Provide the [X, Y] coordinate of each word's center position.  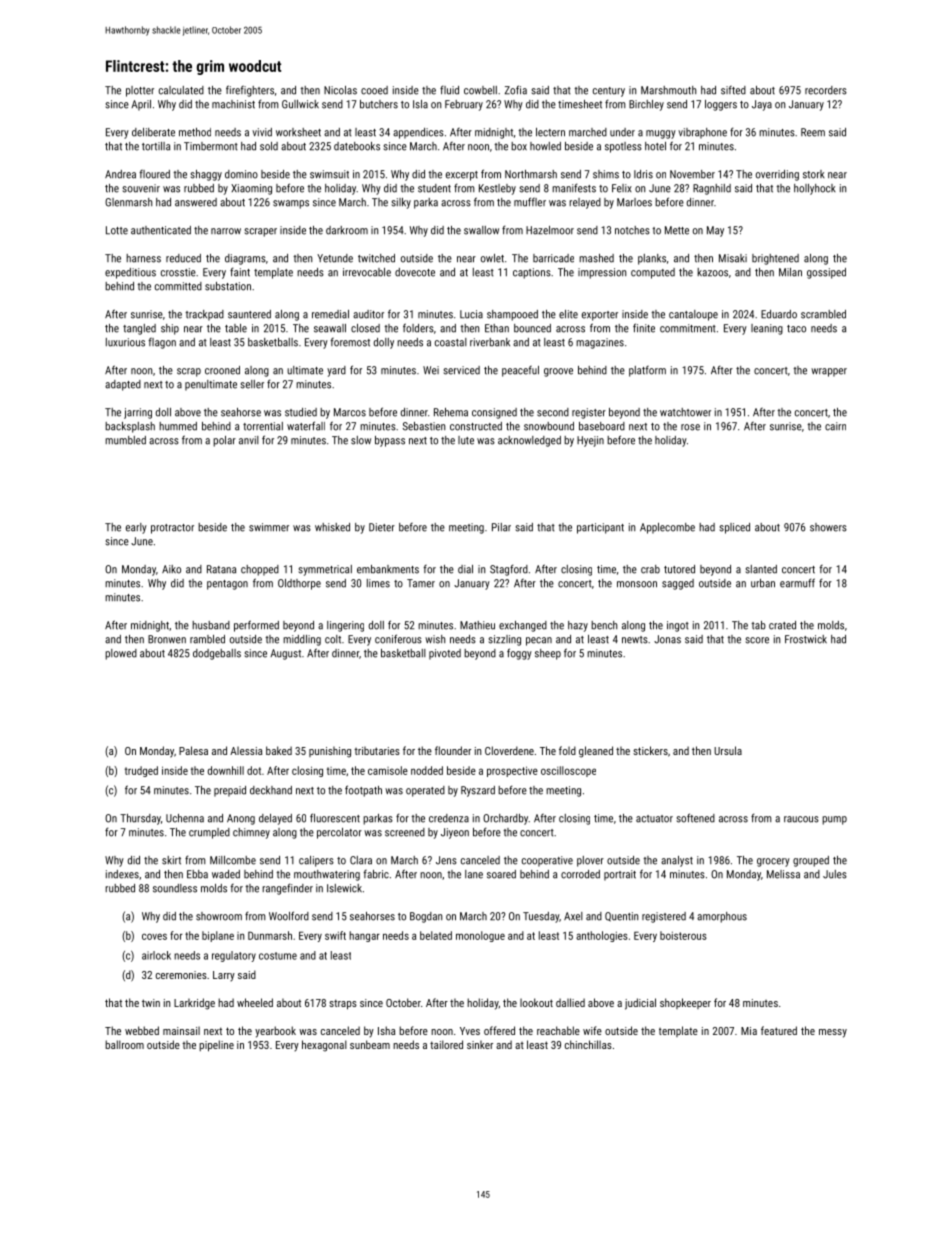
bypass [390, 441]
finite [644, 328]
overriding [777, 175]
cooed [374, 90]
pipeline [216, 1046]
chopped [260, 570]
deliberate [153, 132]
